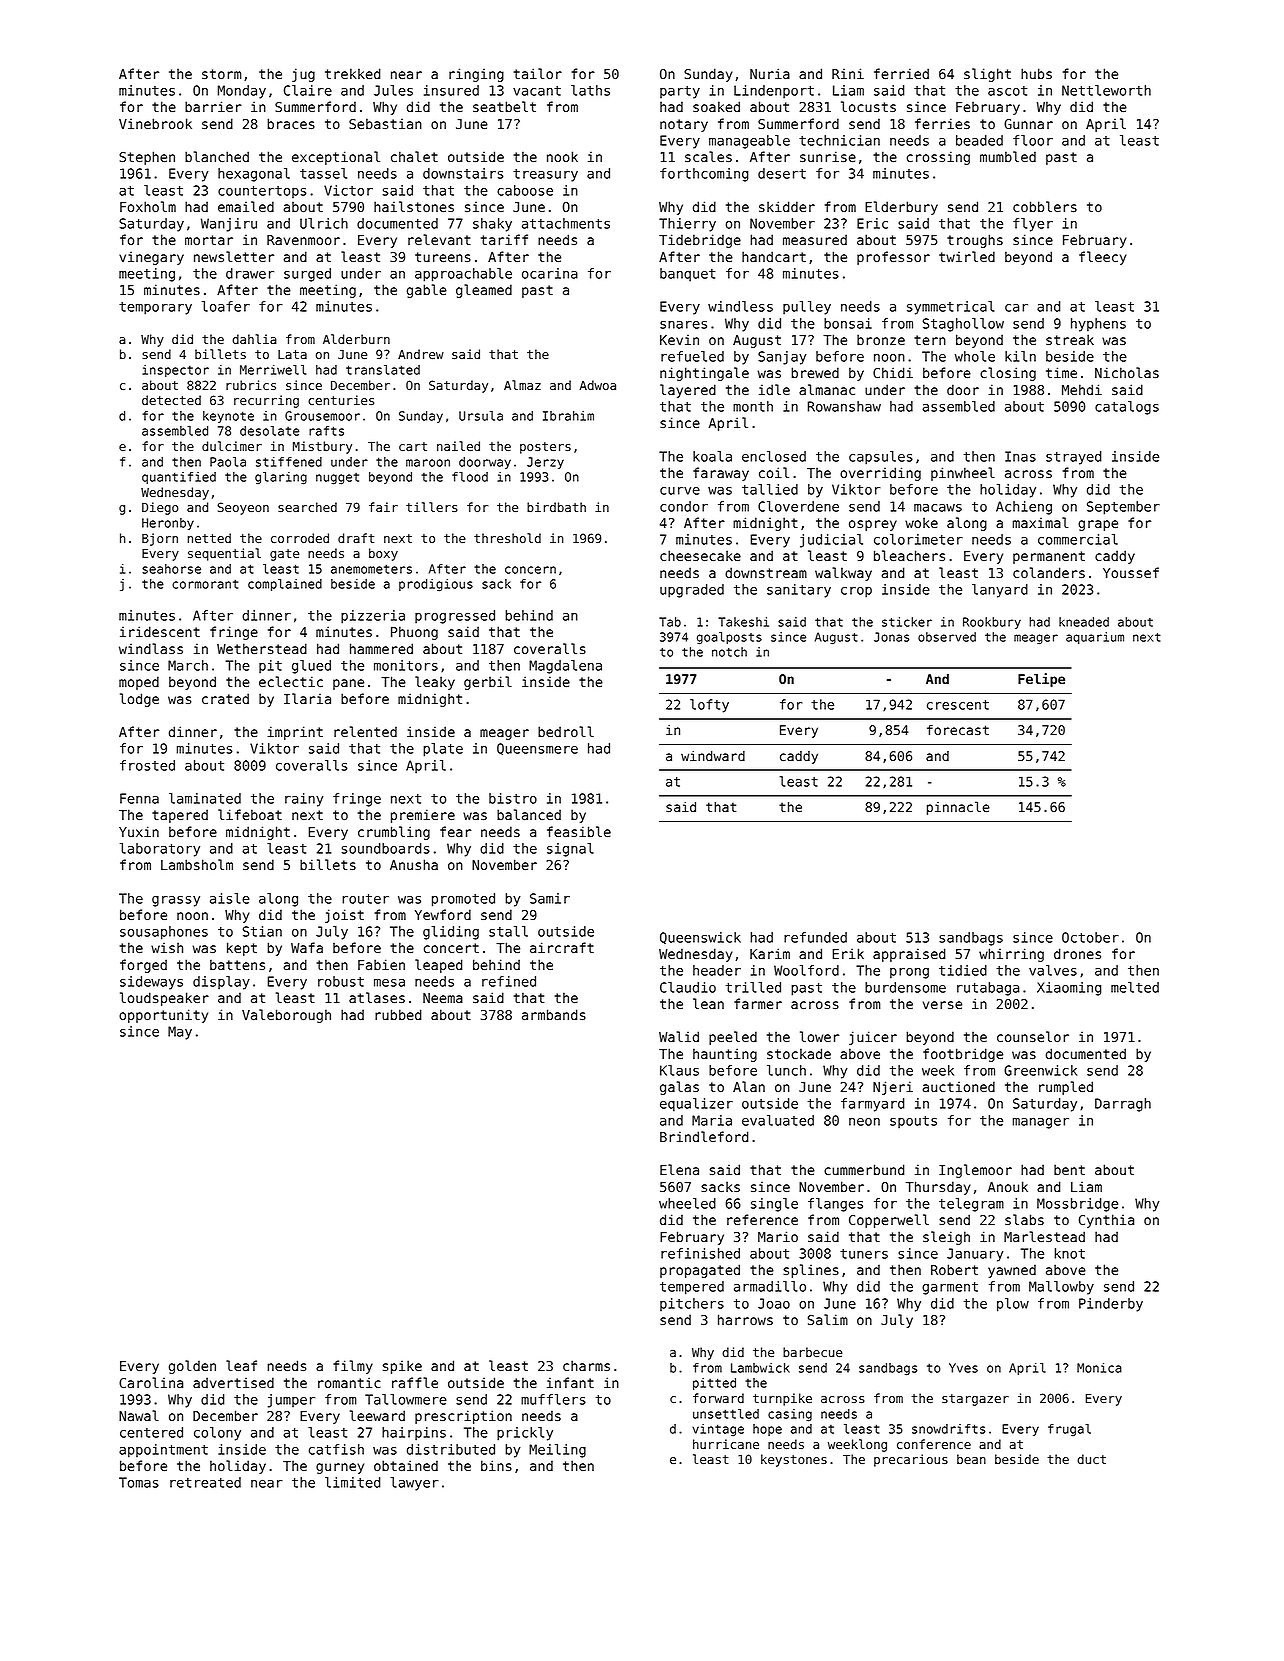 The height and width of the screenshot is (1661, 1284). I want to click on detected, so click(171, 400).
